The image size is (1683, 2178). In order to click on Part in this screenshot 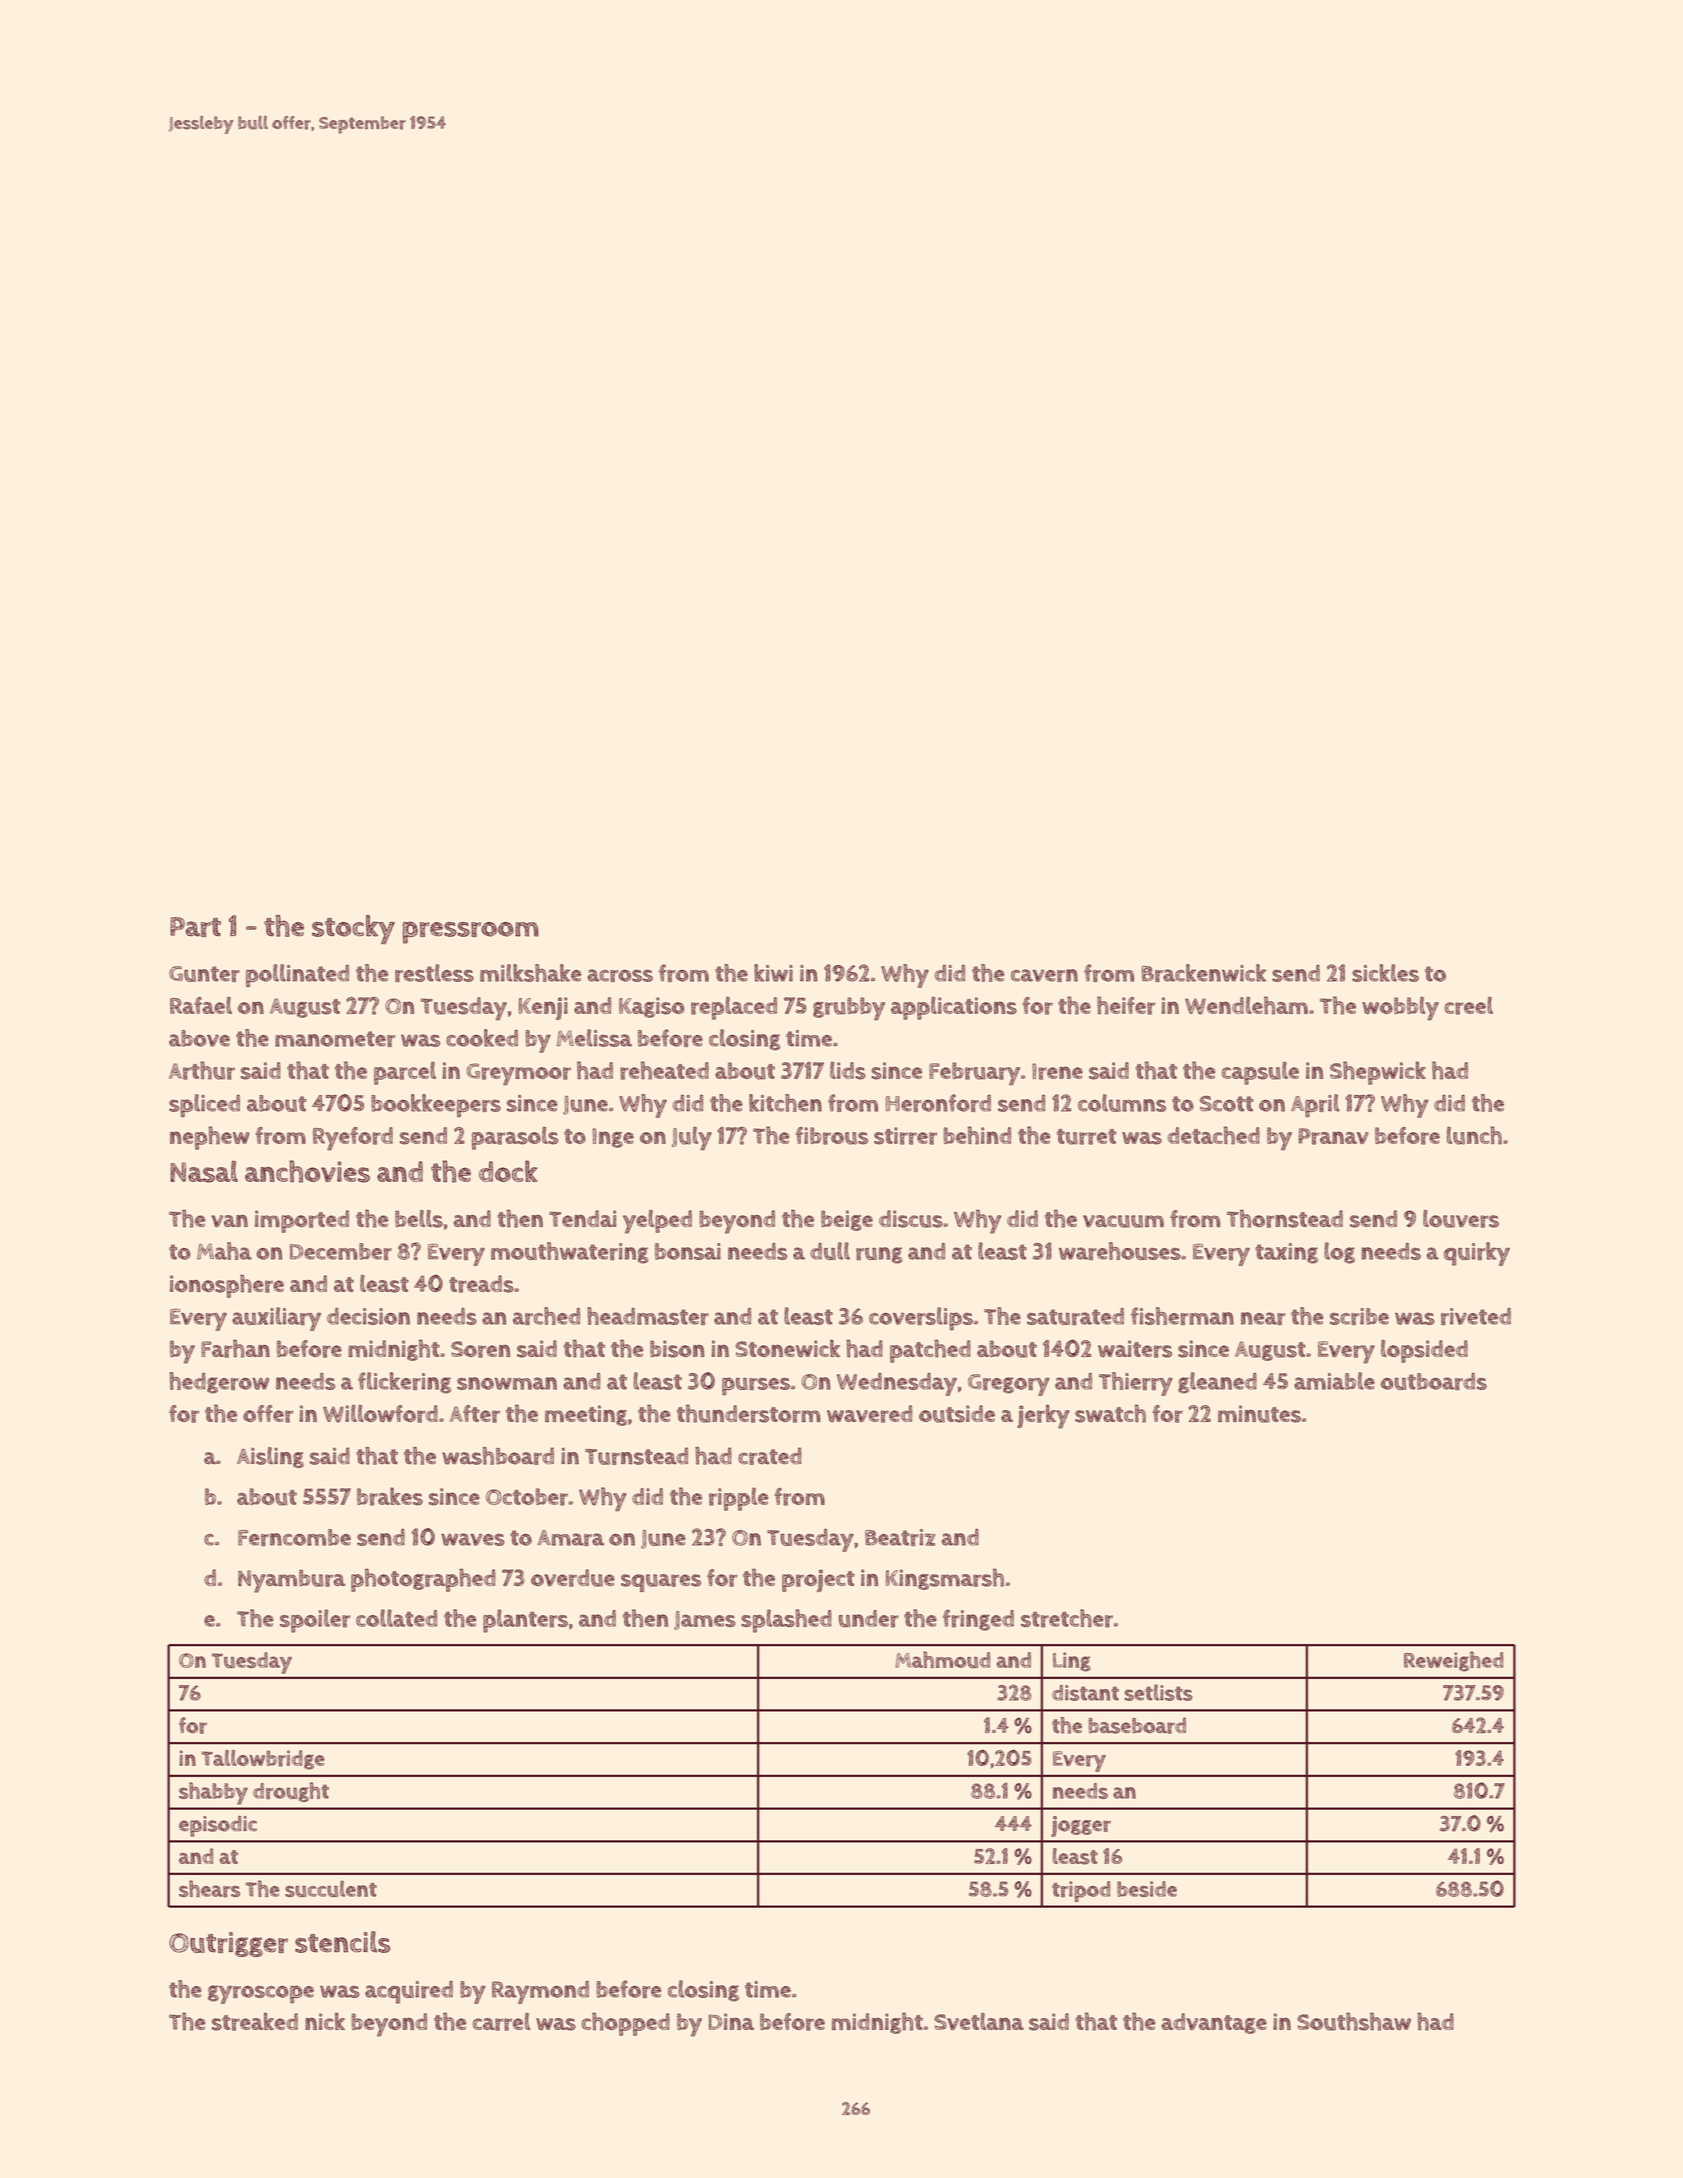, I will do `click(195, 927)`.
